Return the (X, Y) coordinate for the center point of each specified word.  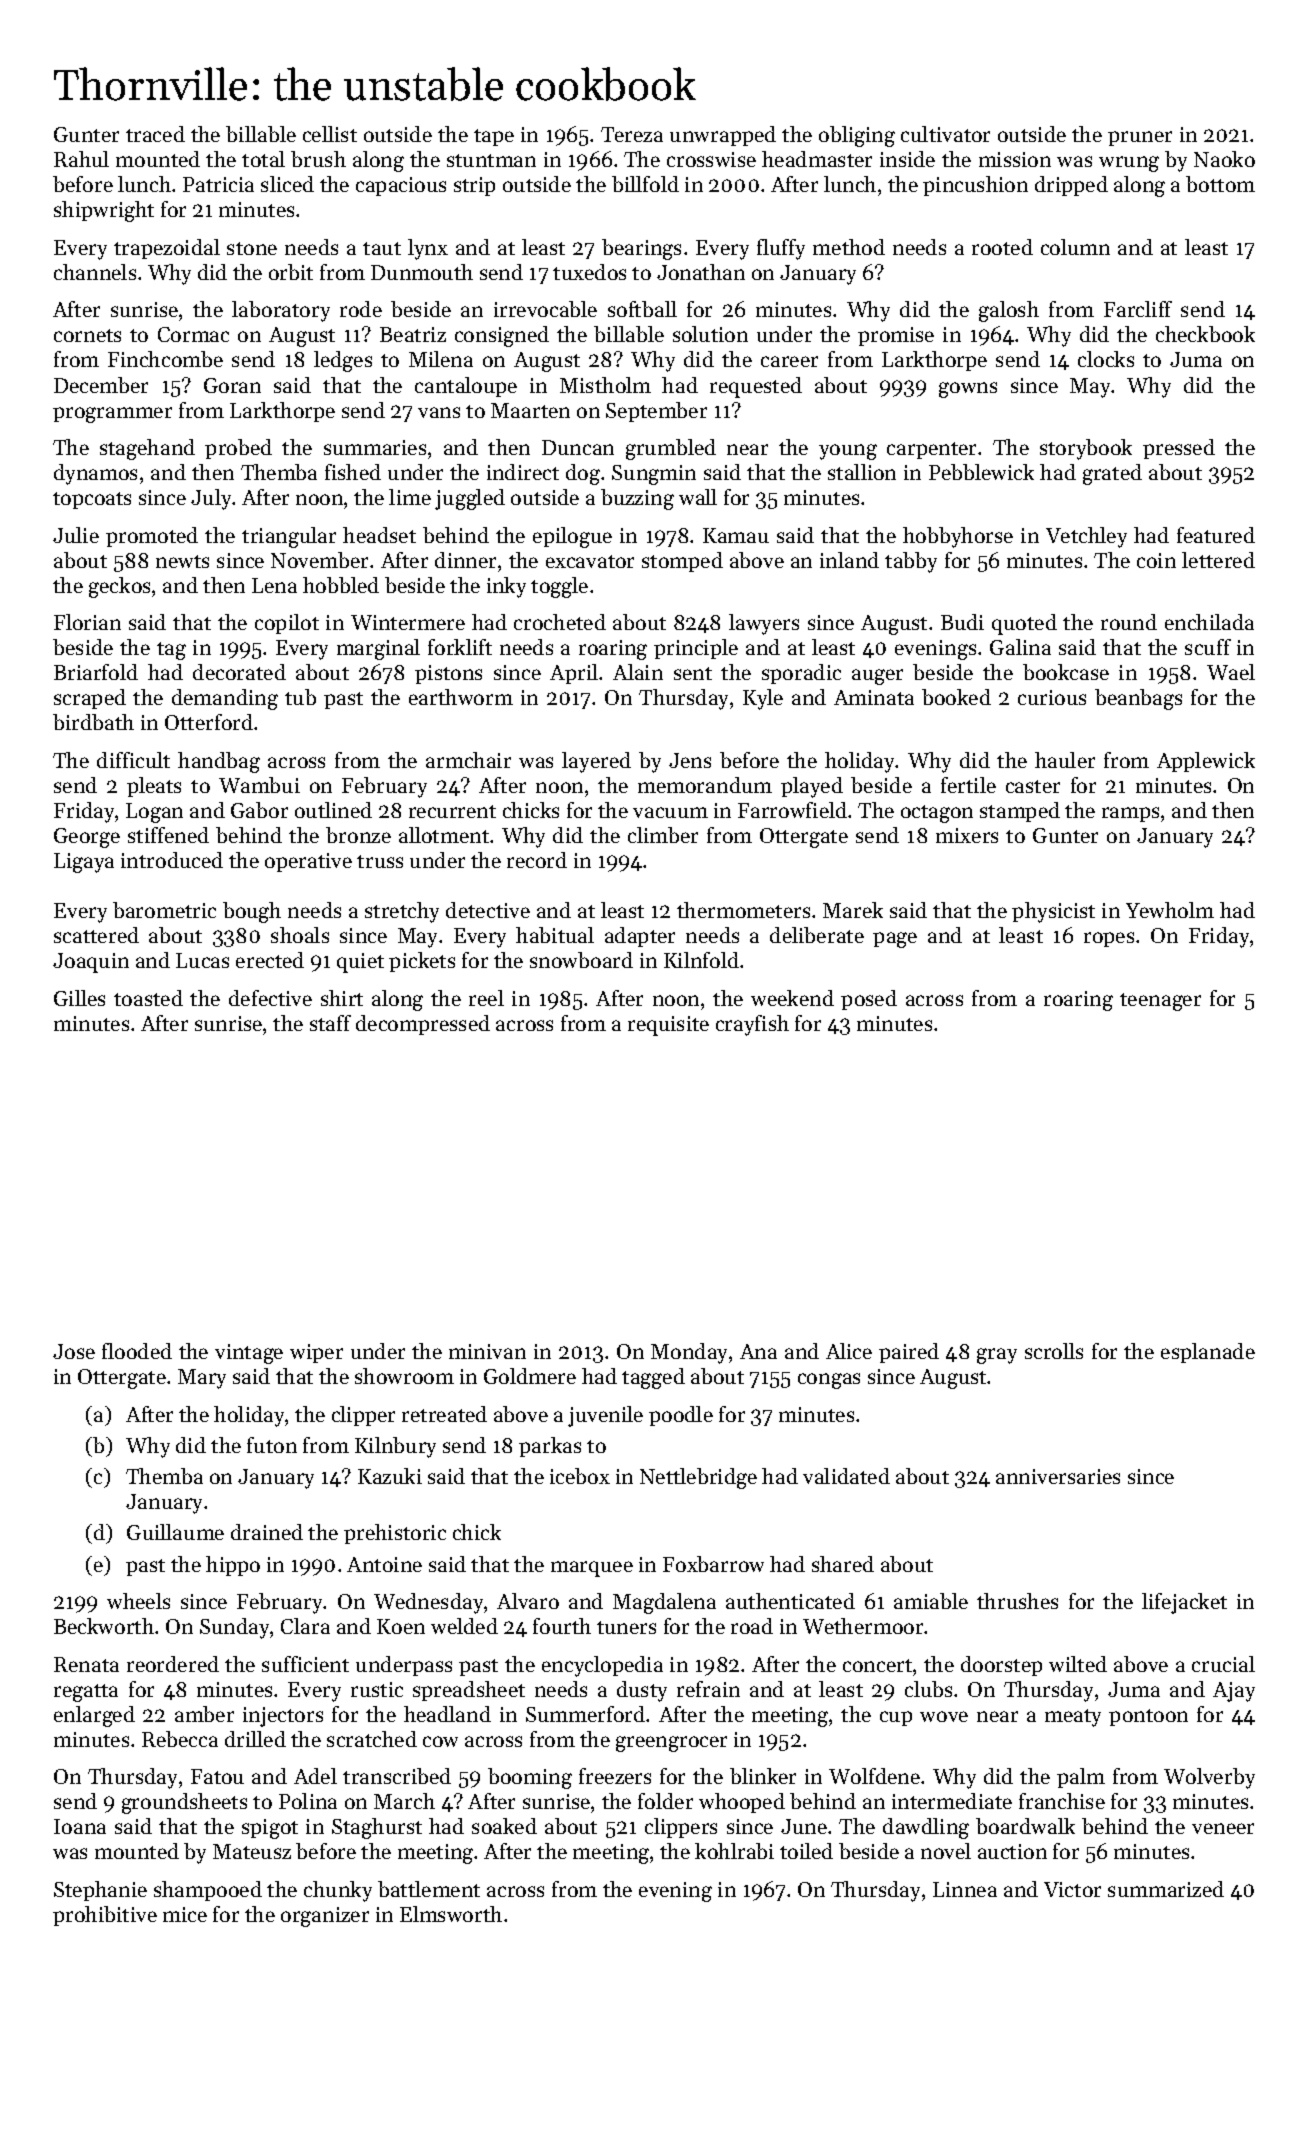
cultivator (945, 134)
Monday (689, 1353)
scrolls (1054, 1351)
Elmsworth (451, 1914)
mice (185, 1914)
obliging (857, 136)
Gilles (79, 998)
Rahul (81, 159)
